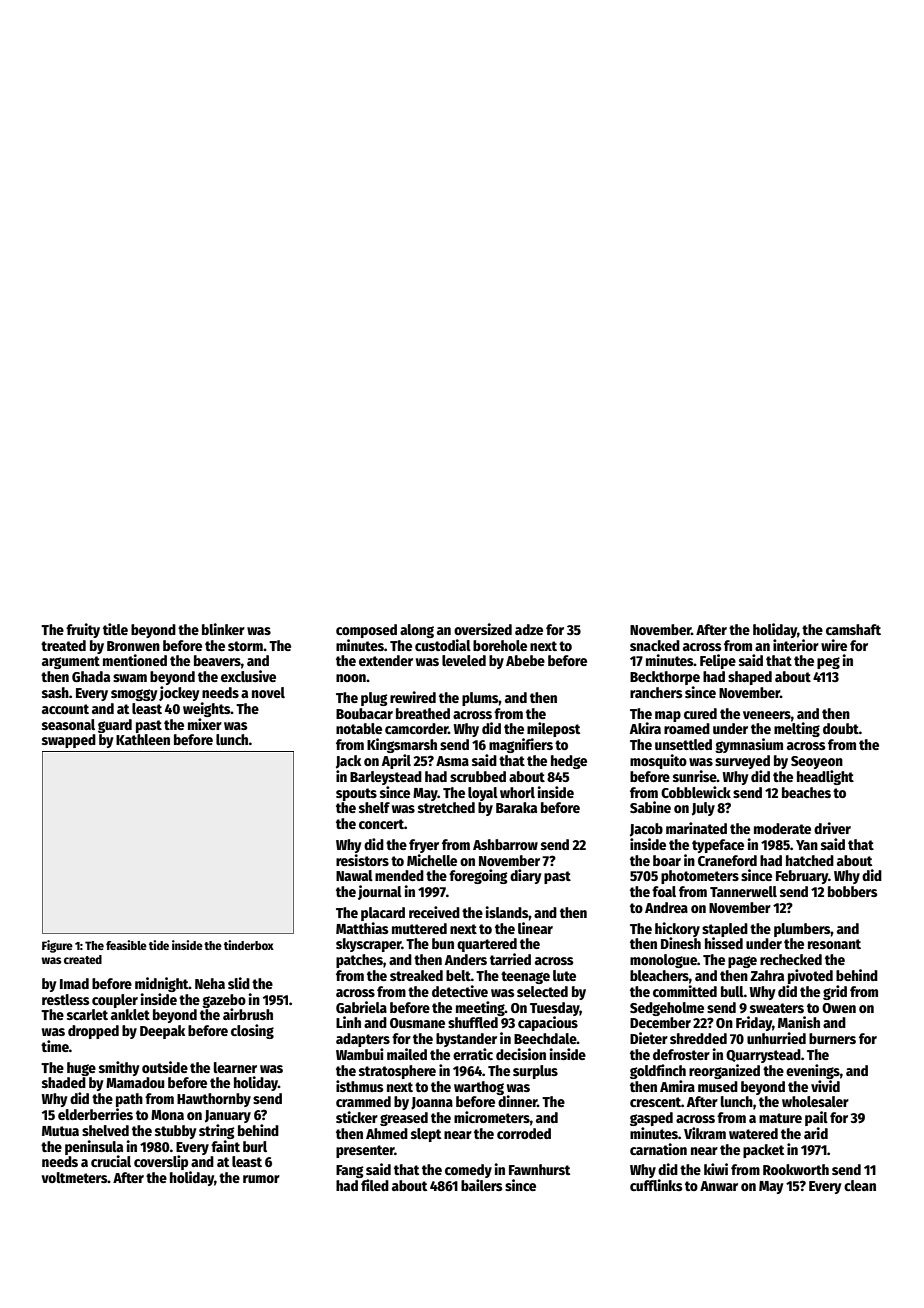  What do you see at coordinates (161, 1162) in the image?
I see `coverslip` at bounding box center [161, 1162].
